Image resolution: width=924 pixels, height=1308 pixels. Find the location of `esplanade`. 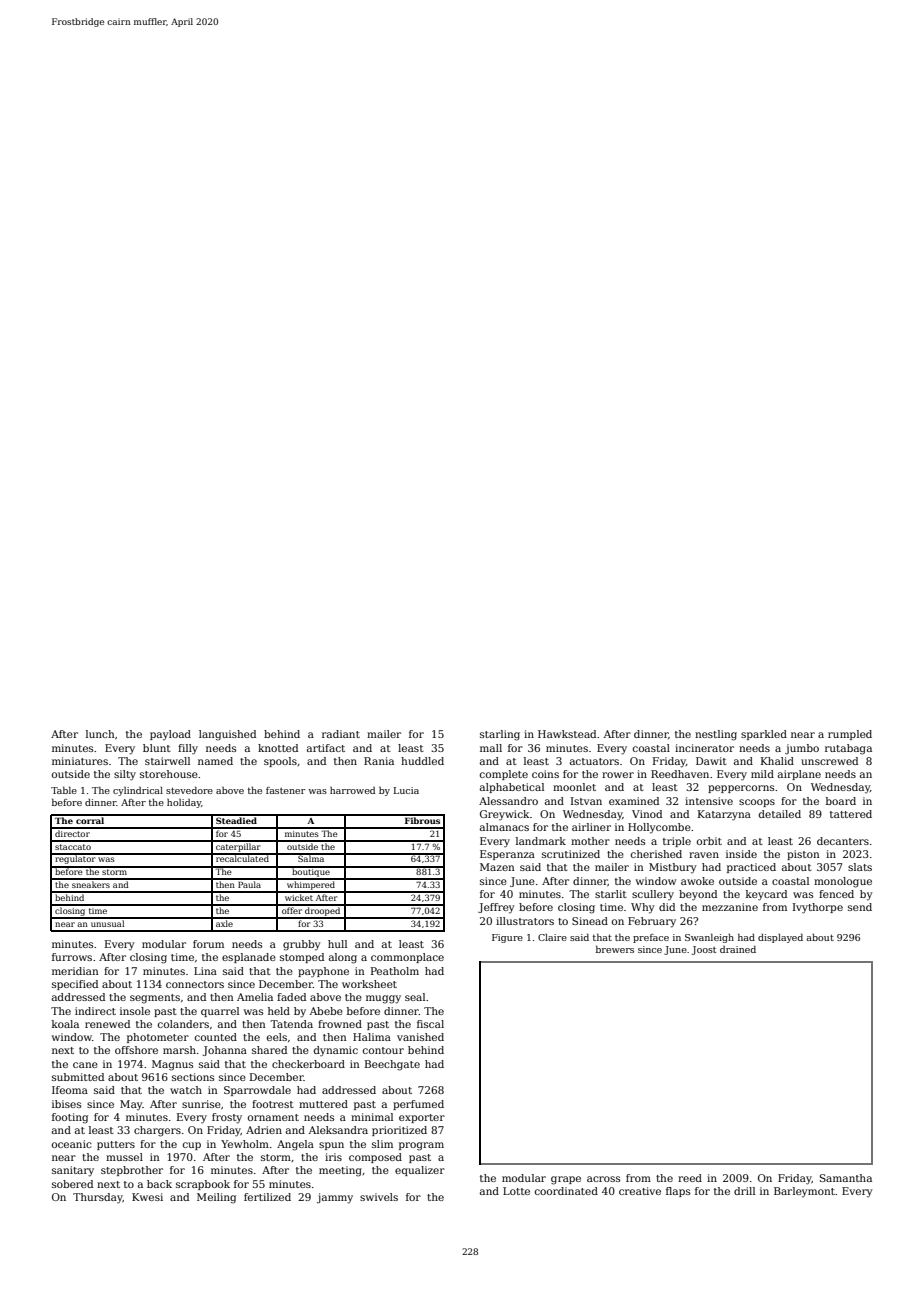

esplanade is located at coordinates (249, 958).
